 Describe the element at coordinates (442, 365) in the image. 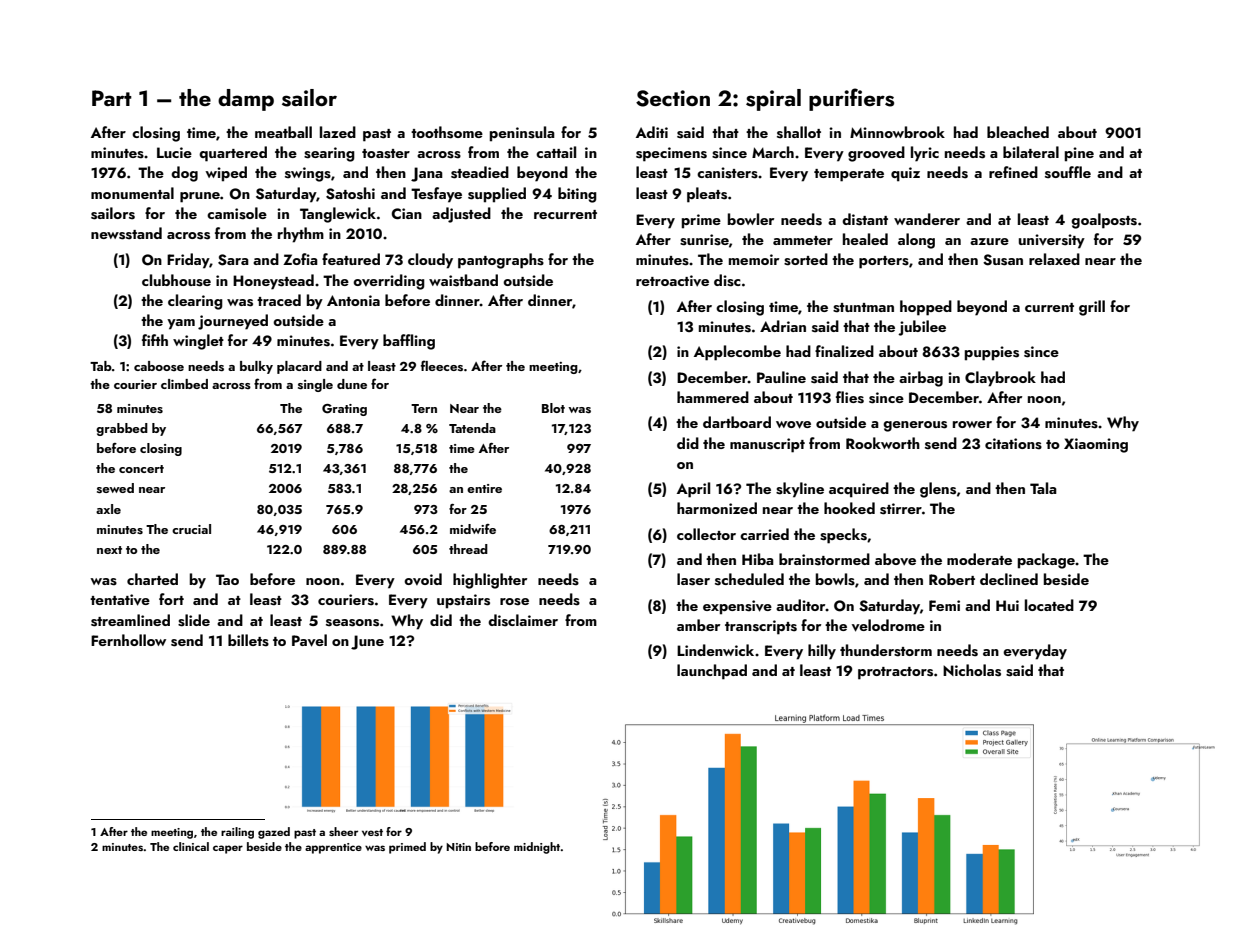

I see `fleeces` at that location.
